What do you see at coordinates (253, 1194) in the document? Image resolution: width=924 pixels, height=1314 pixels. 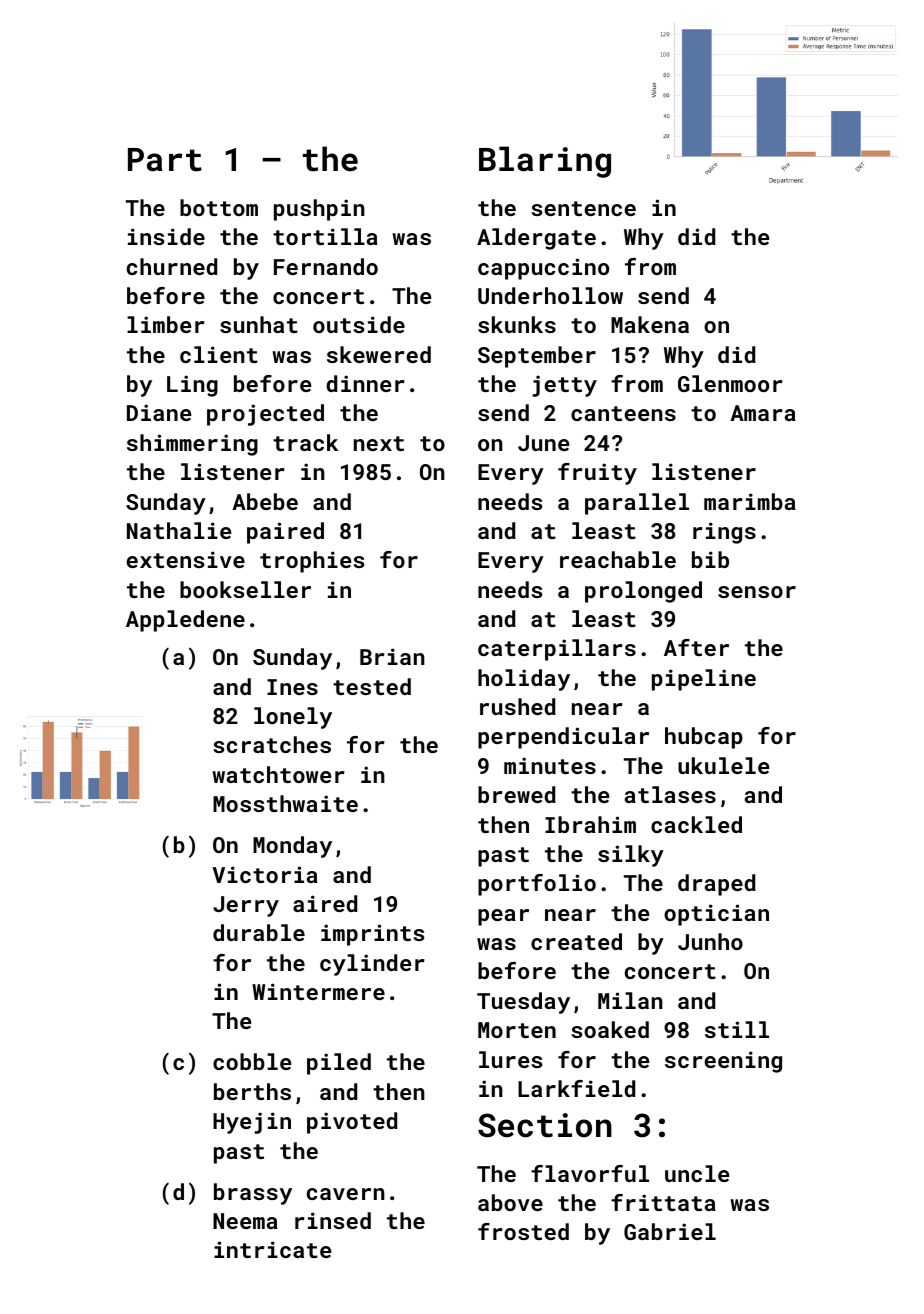 I see `brassy` at bounding box center [253, 1194].
